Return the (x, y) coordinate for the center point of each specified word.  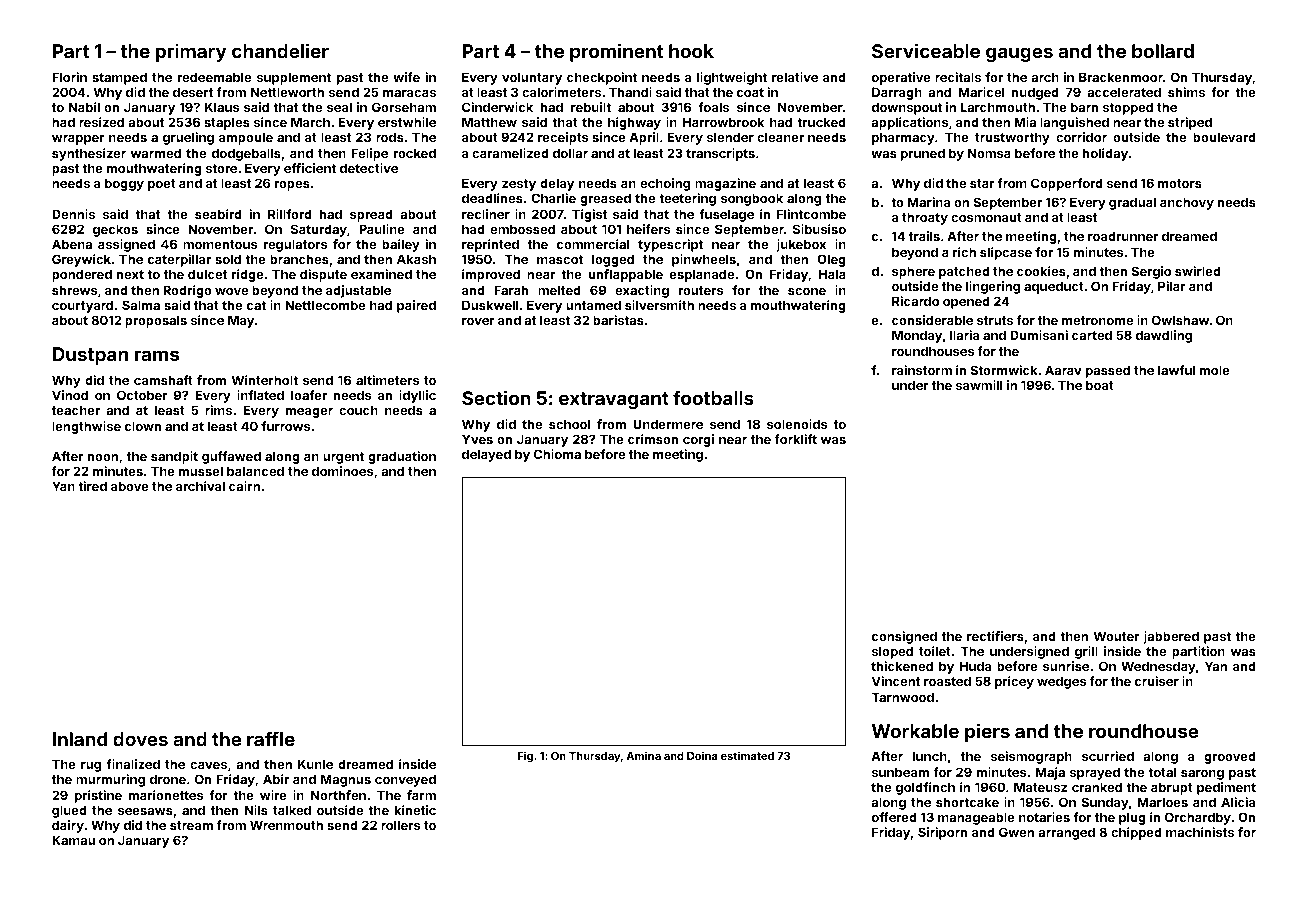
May (241, 321)
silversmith (659, 305)
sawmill (979, 385)
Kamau (73, 840)
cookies (1041, 271)
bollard (1163, 51)
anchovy (1187, 203)
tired (92, 486)
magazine (725, 184)
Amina (643, 755)
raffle (271, 738)
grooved (1230, 757)
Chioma (557, 454)
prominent (616, 52)
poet (162, 185)
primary (191, 52)
